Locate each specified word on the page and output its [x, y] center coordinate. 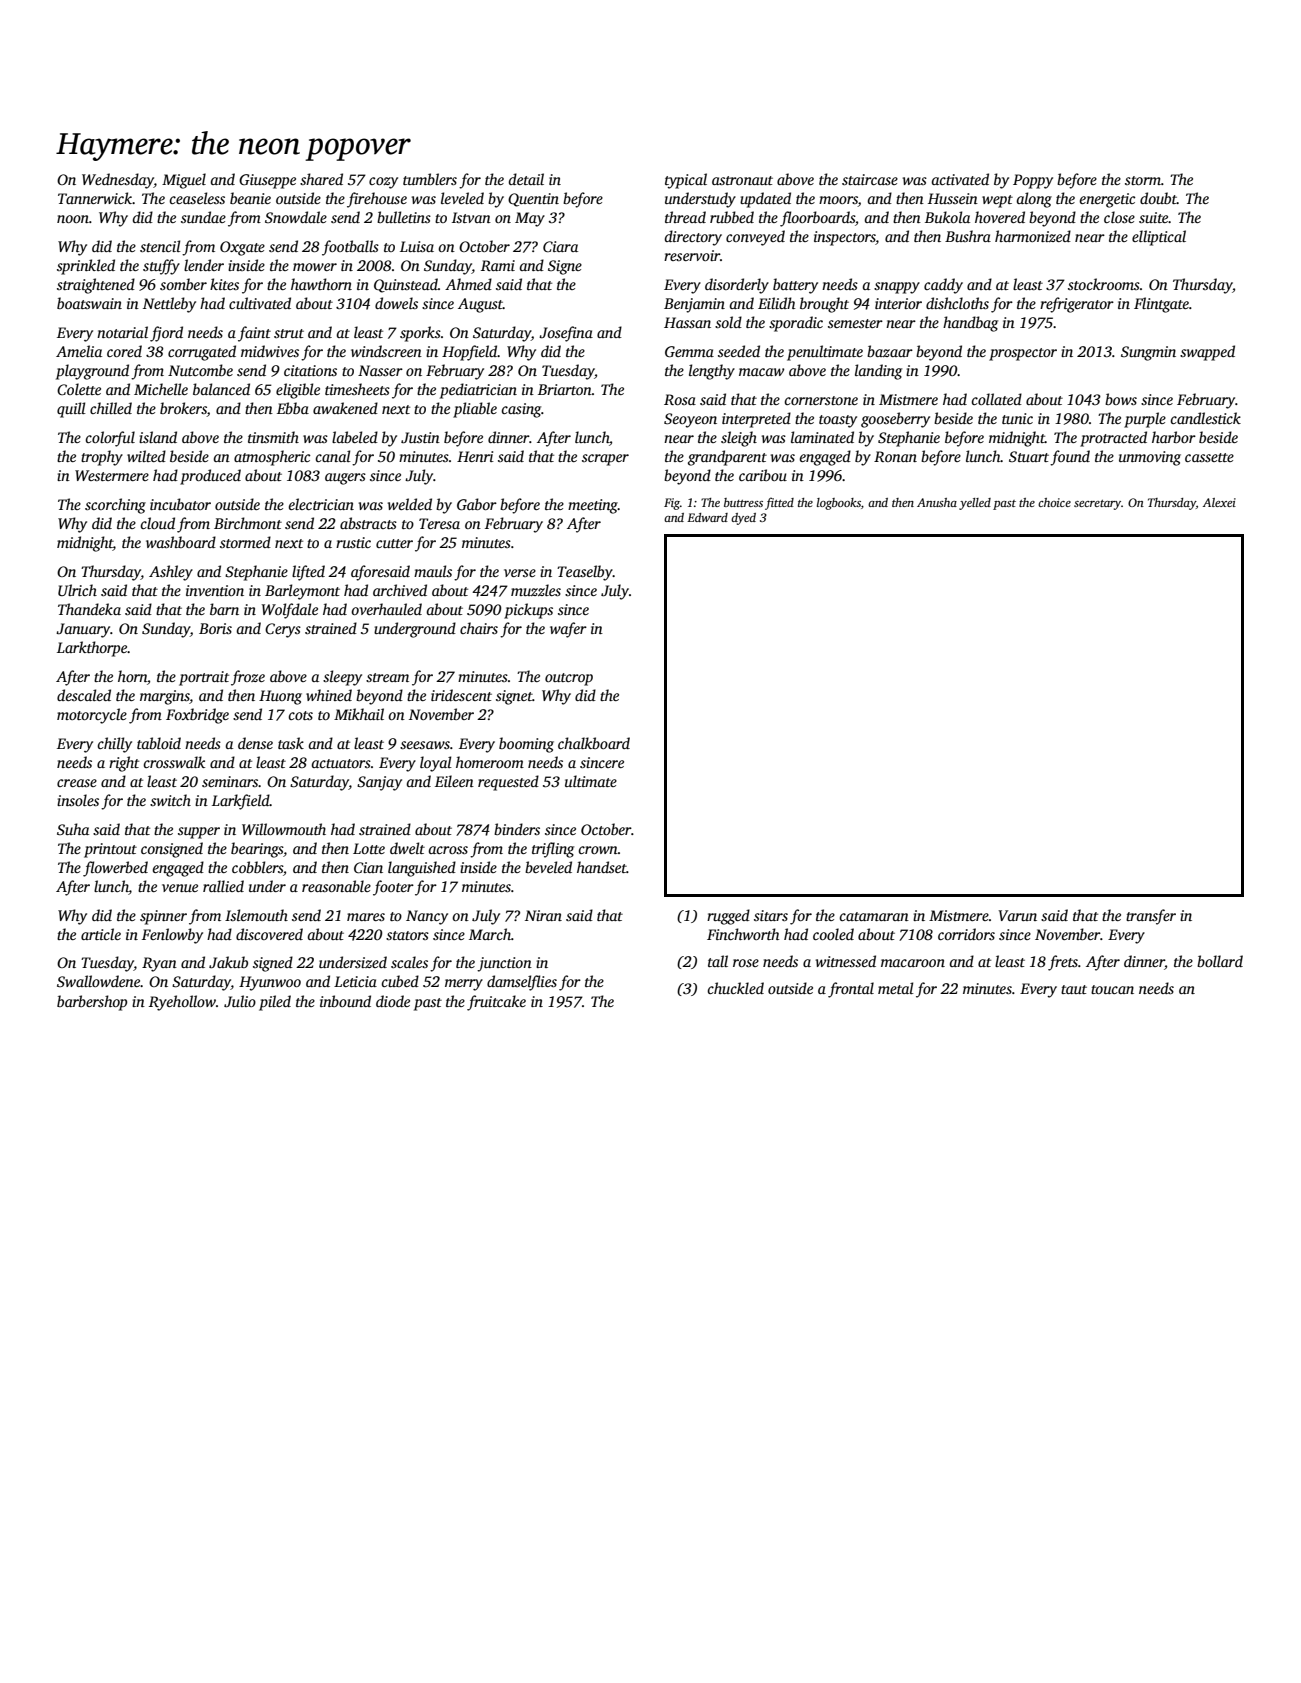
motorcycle [92, 716]
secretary [1097, 505]
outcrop [569, 679]
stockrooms [1104, 284]
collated [996, 399]
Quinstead [406, 285]
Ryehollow [182, 1003]
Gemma [689, 351]
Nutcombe [200, 370]
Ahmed [468, 284]
